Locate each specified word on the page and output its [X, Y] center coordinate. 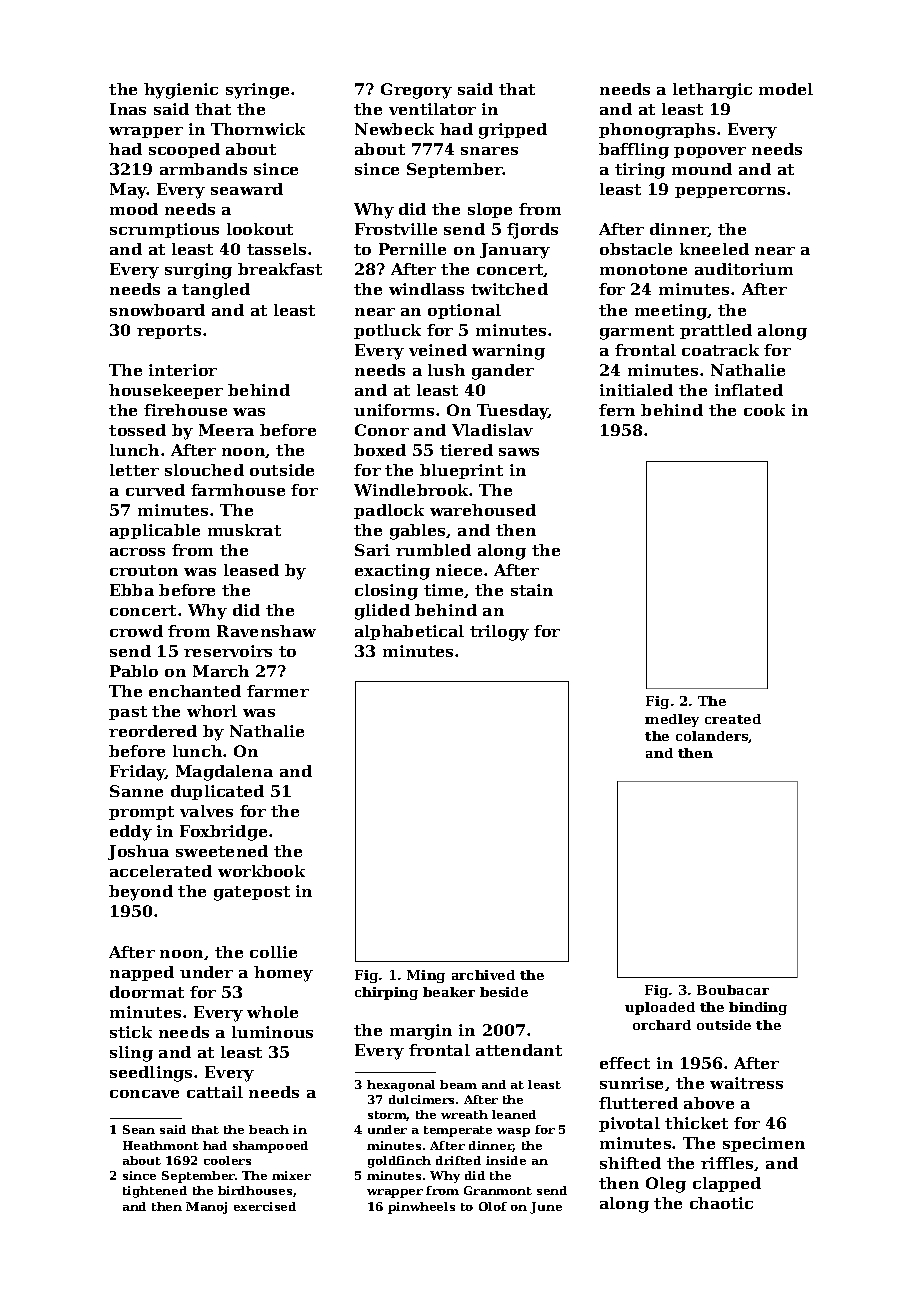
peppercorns [730, 192]
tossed [137, 430]
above [709, 1103]
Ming [426, 976]
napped [142, 973]
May [128, 191]
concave [144, 1094]
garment [637, 332]
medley [672, 720]
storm [387, 1116]
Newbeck [394, 129]
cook [764, 410]
